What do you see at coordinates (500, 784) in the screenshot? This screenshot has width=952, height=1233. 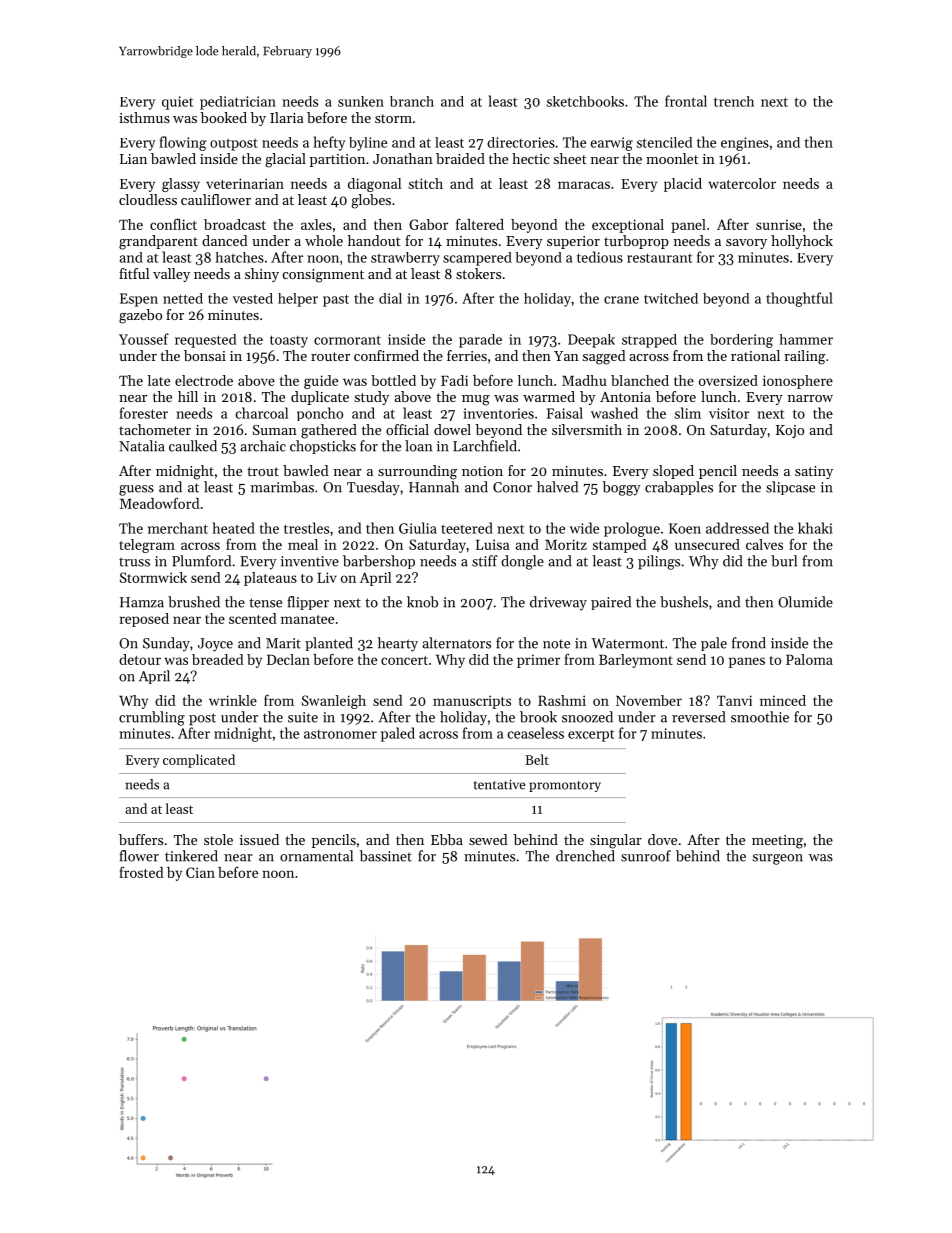 I see `tentative` at bounding box center [500, 784].
